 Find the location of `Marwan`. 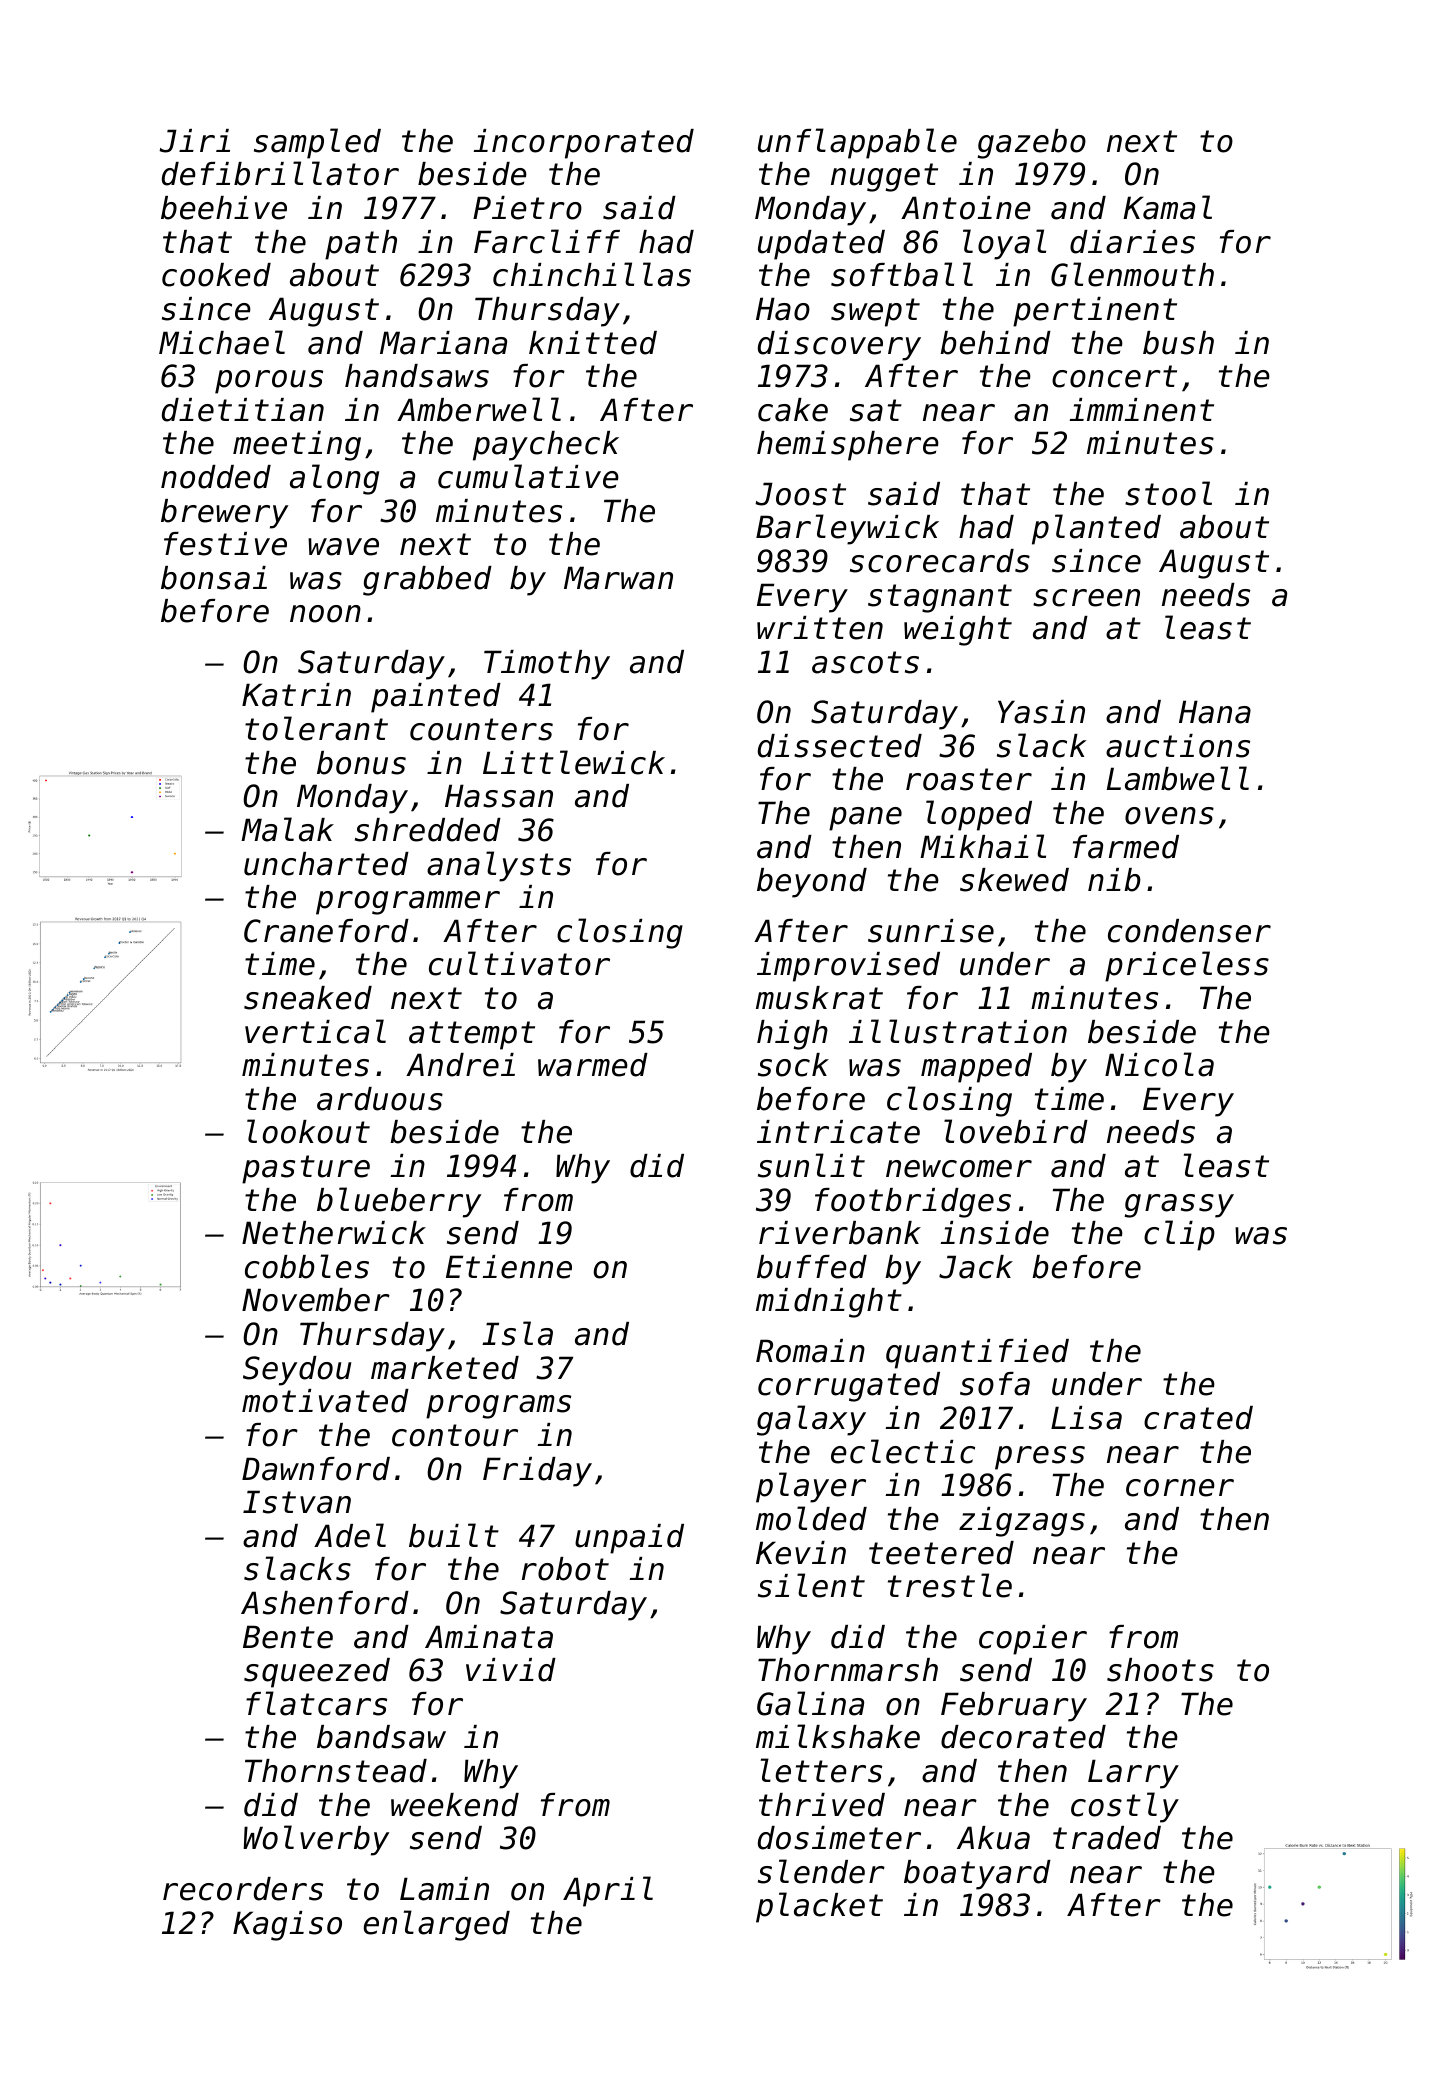

Marwan is located at coordinates (618, 578).
